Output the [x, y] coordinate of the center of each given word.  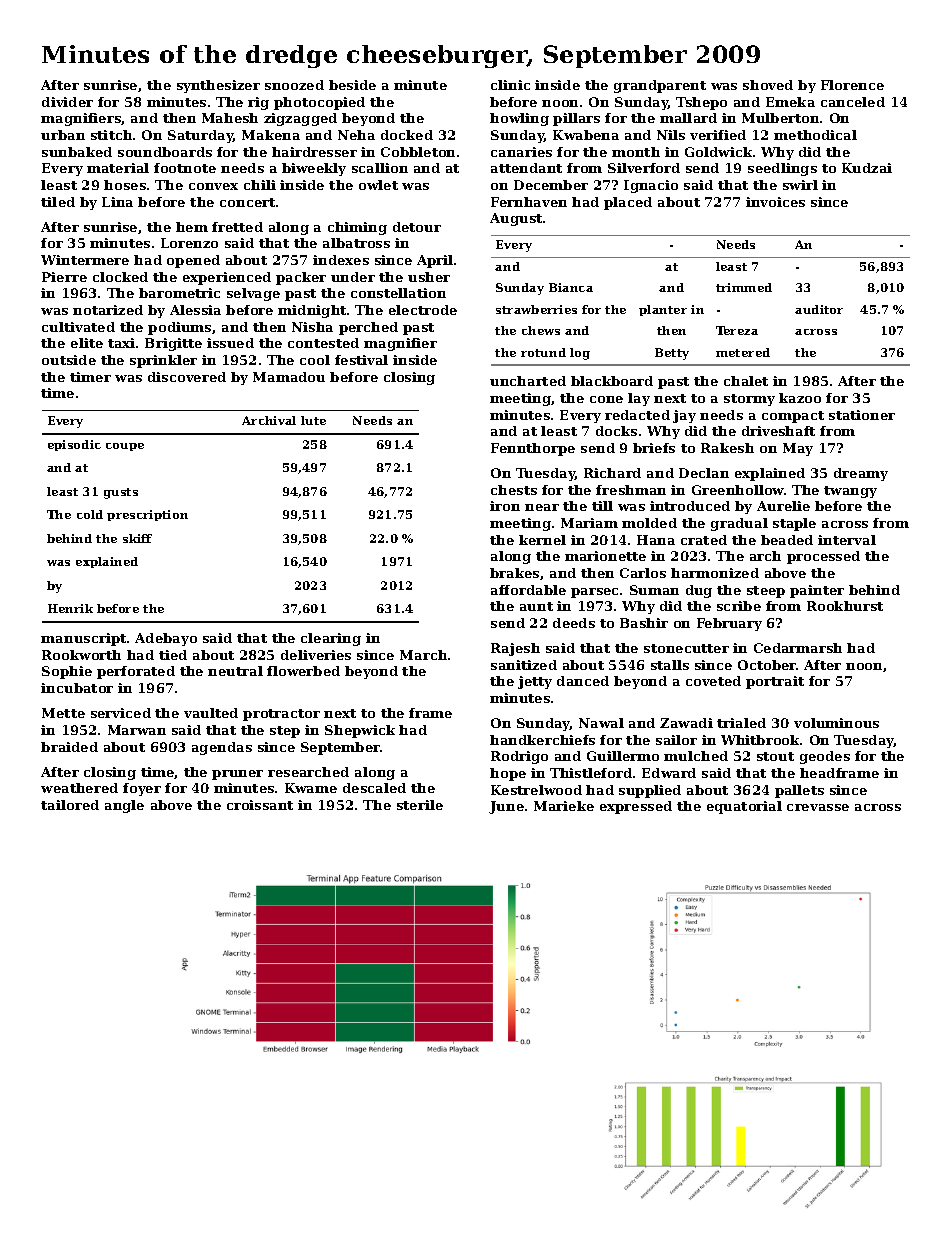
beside [352, 85]
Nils [671, 135]
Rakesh [727, 448]
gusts [121, 493]
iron [505, 506]
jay [684, 416]
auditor [819, 309]
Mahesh [230, 118]
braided [69, 747]
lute [313, 420]
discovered [187, 377]
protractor [281, 715]
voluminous [836, 723]
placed [628, 203]
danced [583, 681]
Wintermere [85, 260]
